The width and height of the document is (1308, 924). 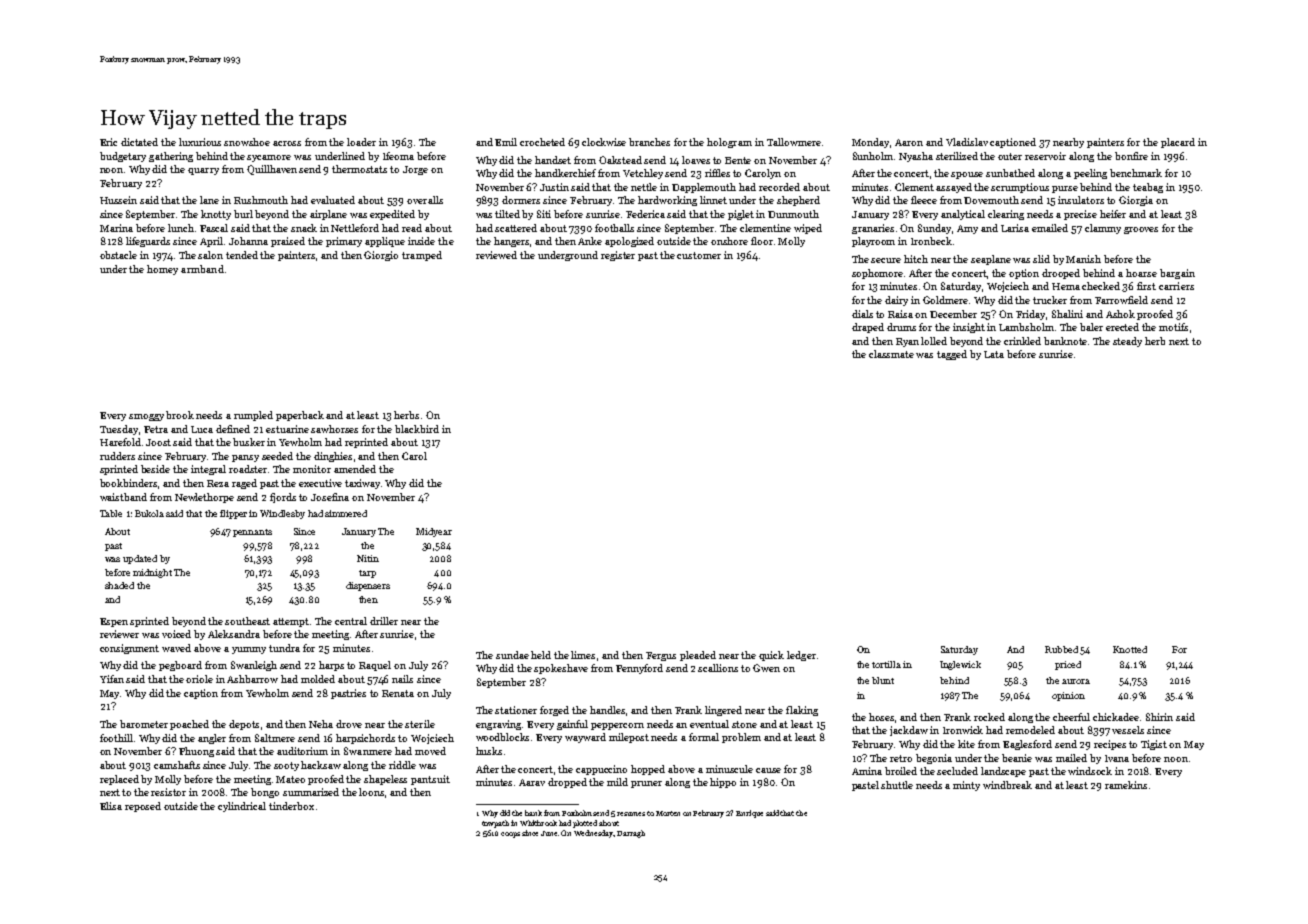 What do you see at coordinates (402, 679) in the document?
I see `nails` at bounding box center [402, 679].
